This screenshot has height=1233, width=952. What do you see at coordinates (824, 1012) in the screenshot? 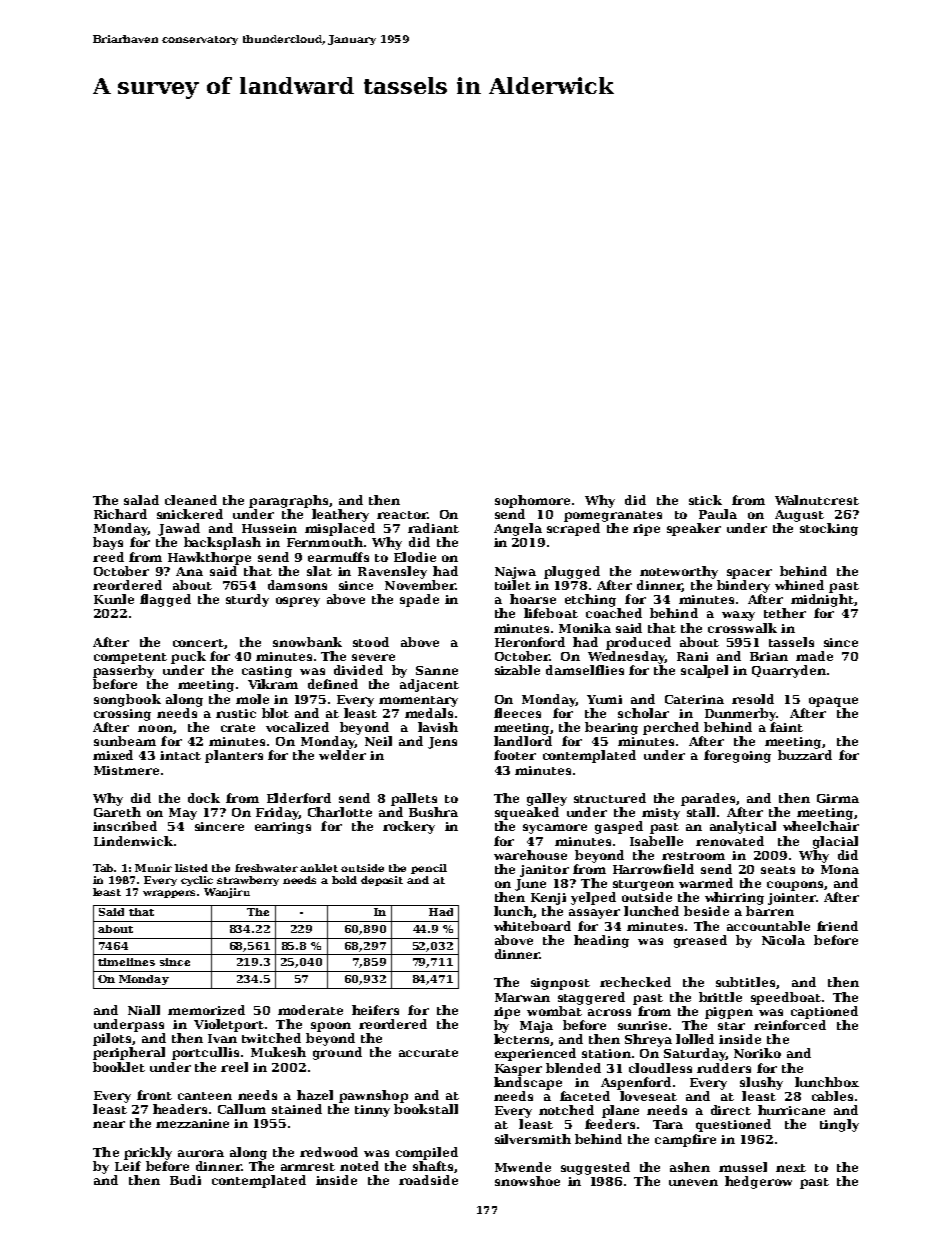
I see `captioned` at bounding box center [824, 1012].
